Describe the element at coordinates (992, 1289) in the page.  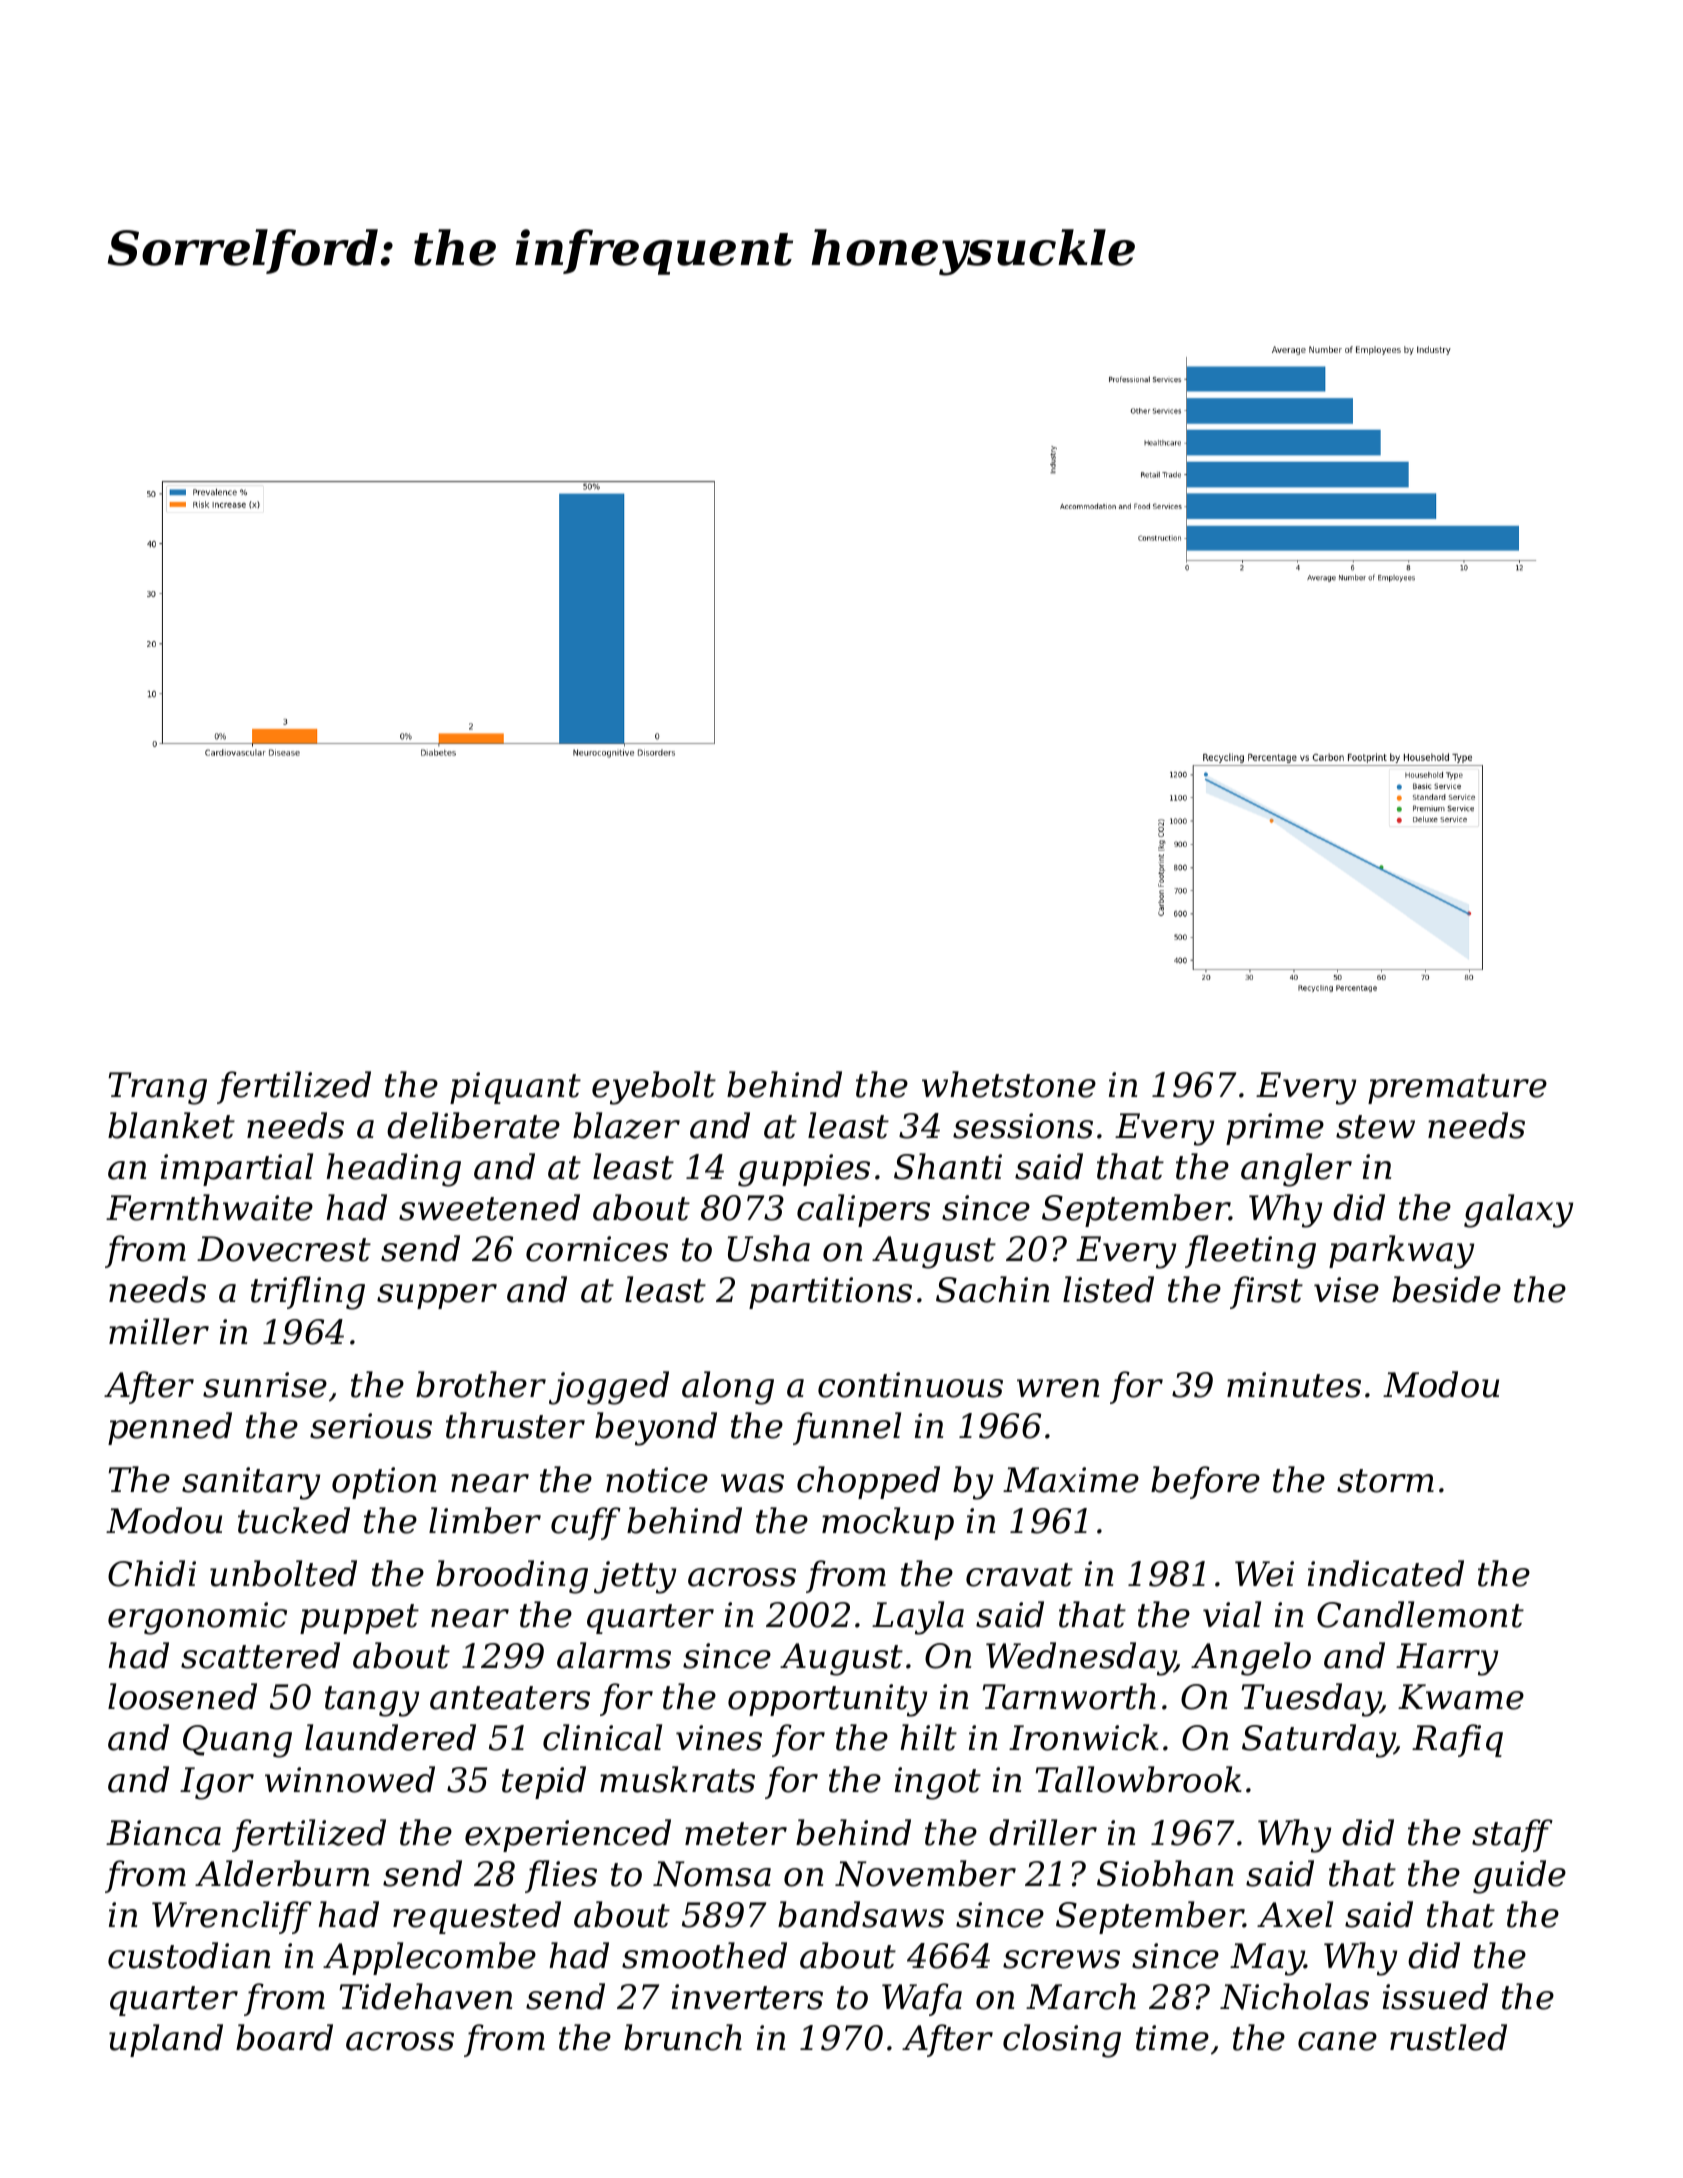
I see `Sachin` at that location.
